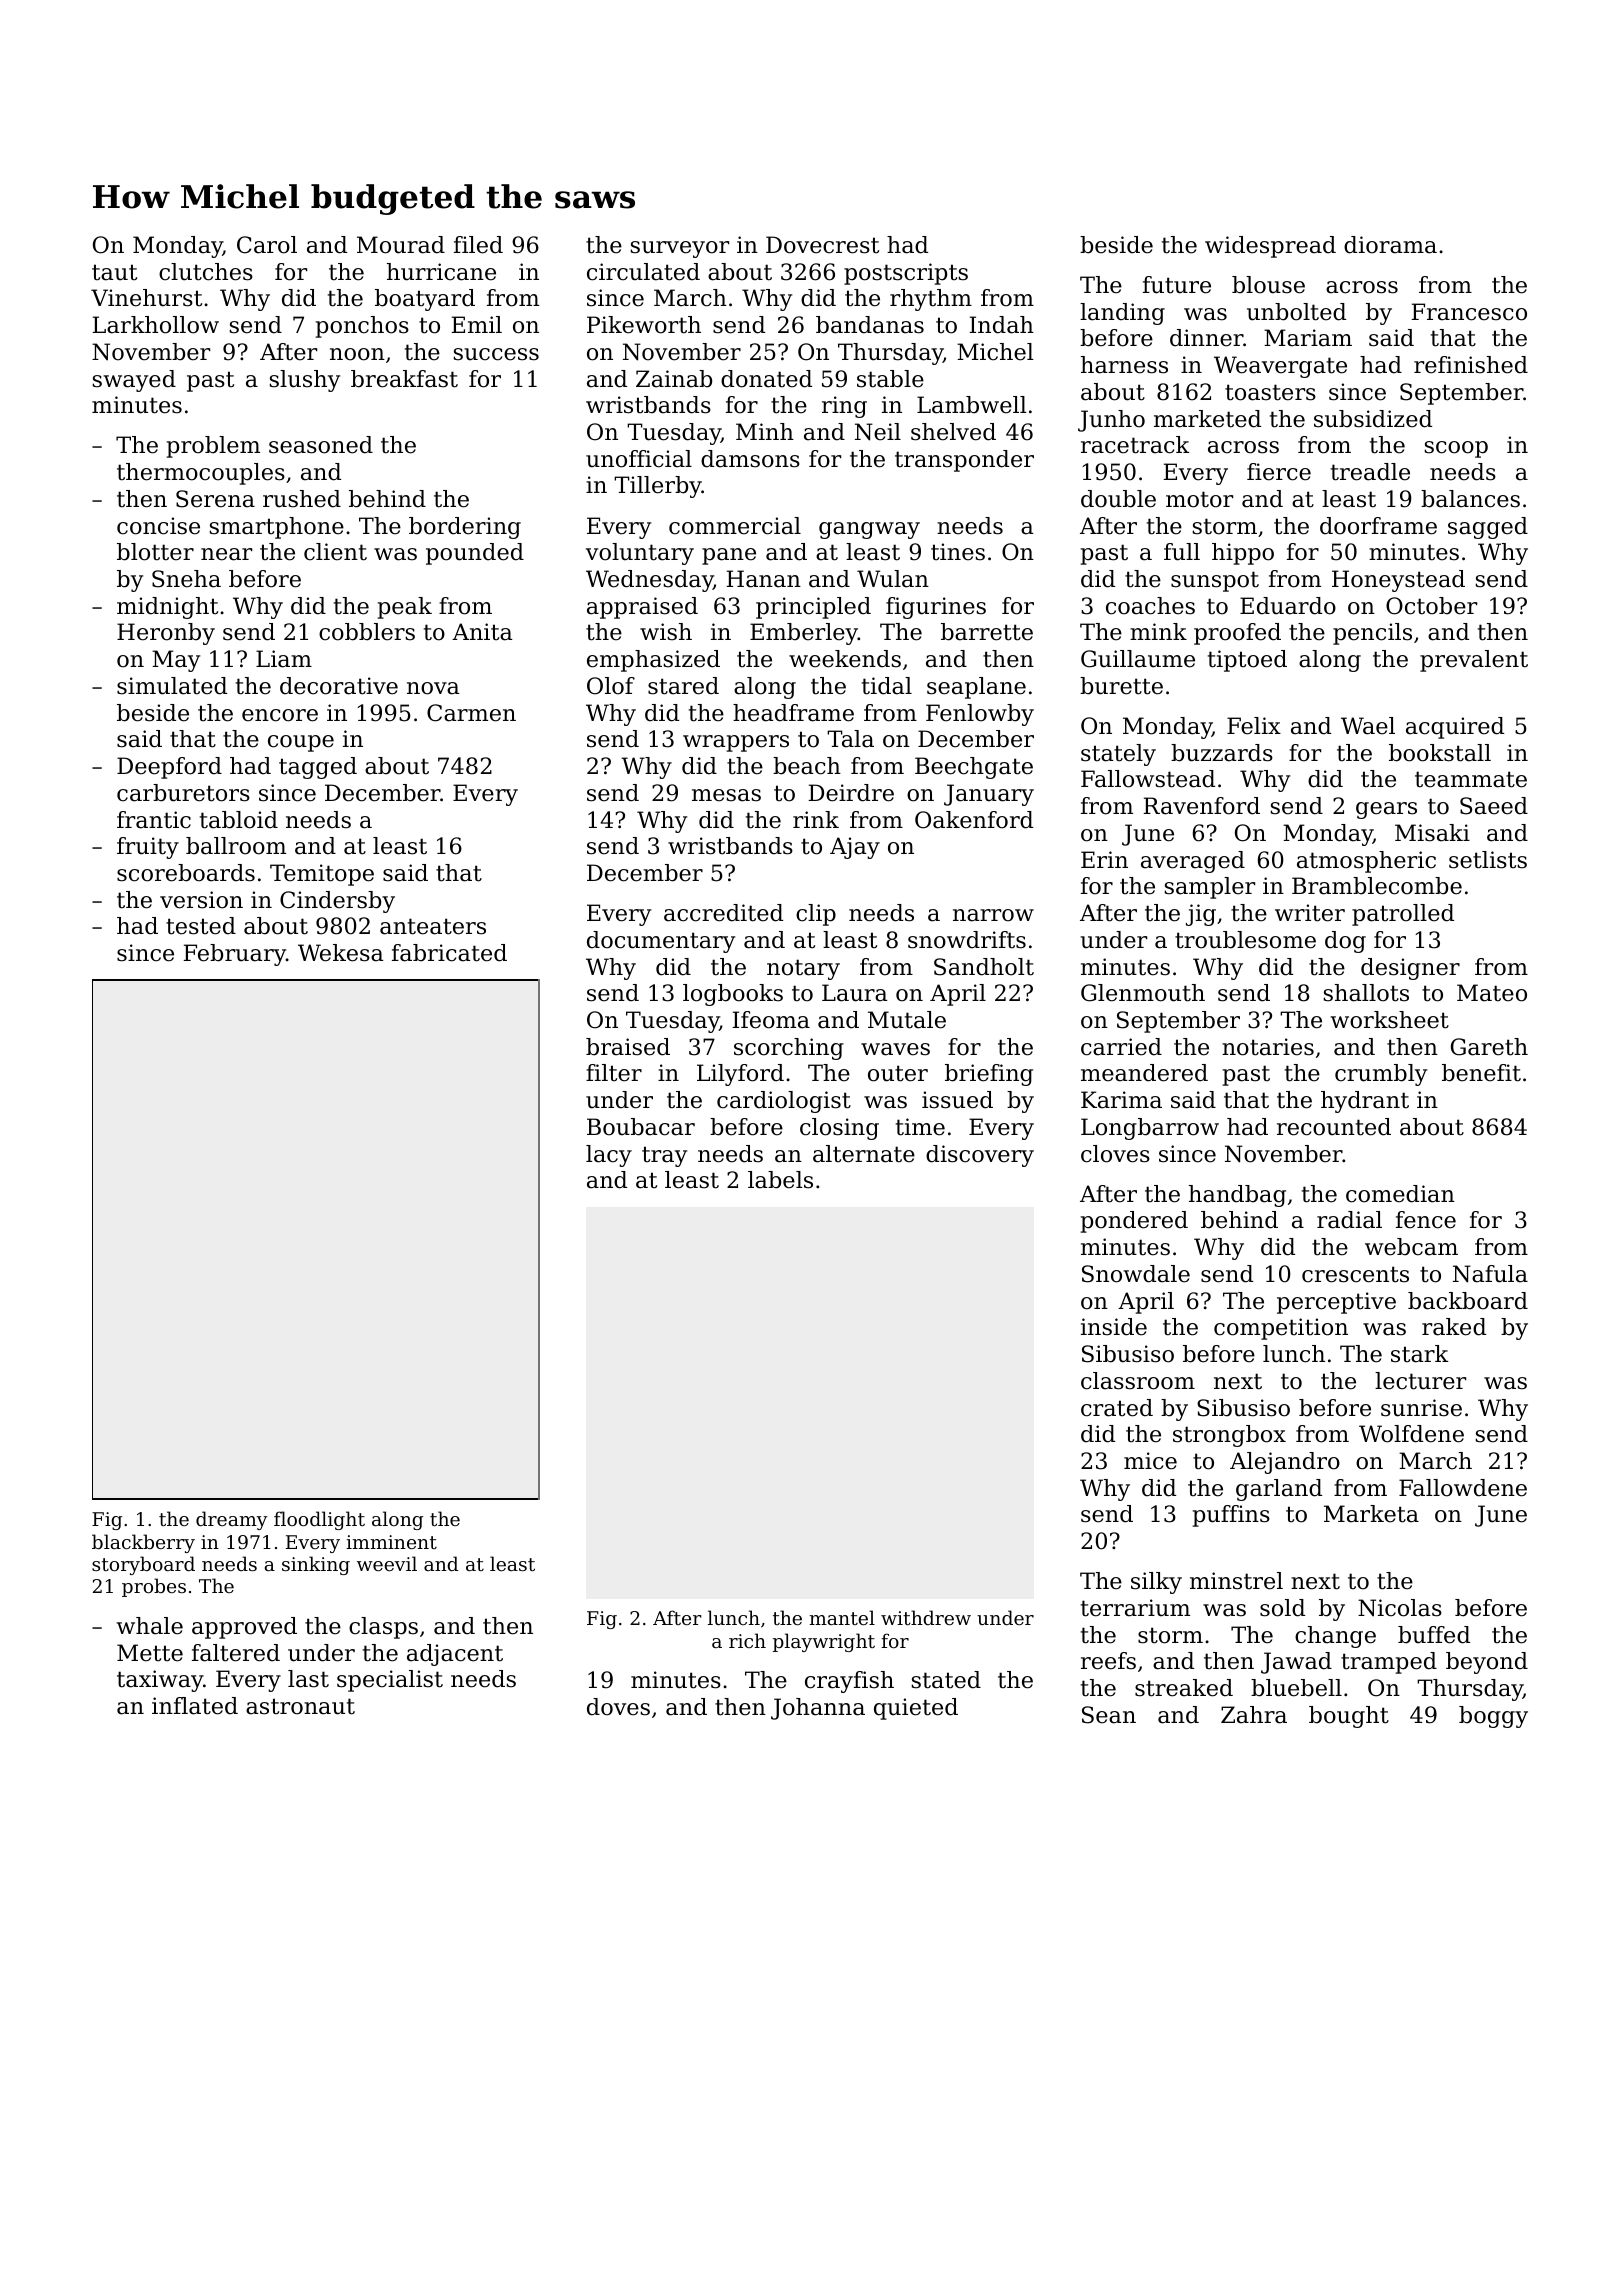  Describe the element at coordinates (267, 245) in the screenshot. I see `Carol` at that location.
